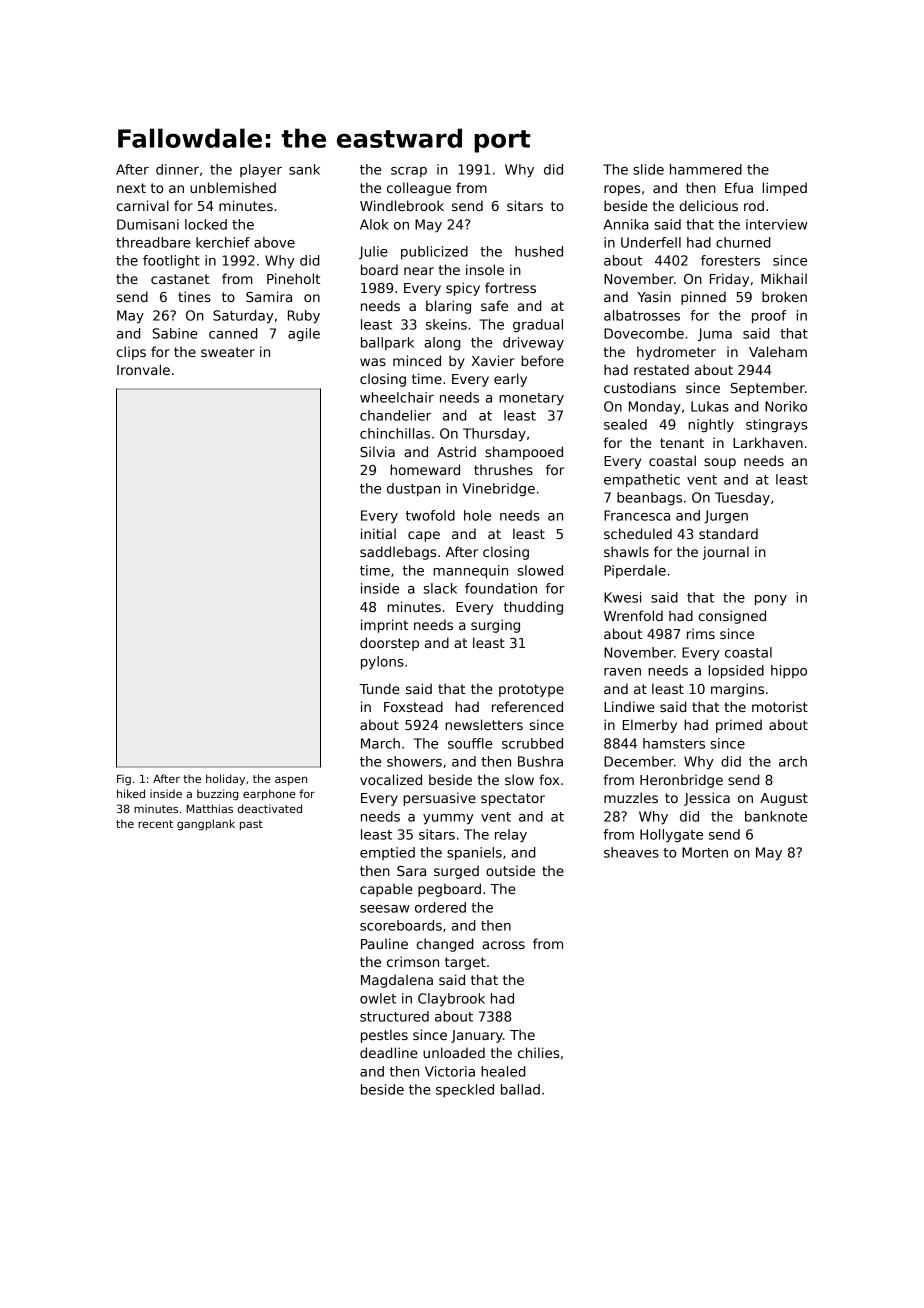 The image size is (924, 1308). Describe the element at coordinates (131, 353) in the screenshot. I see `clips` at that location.
